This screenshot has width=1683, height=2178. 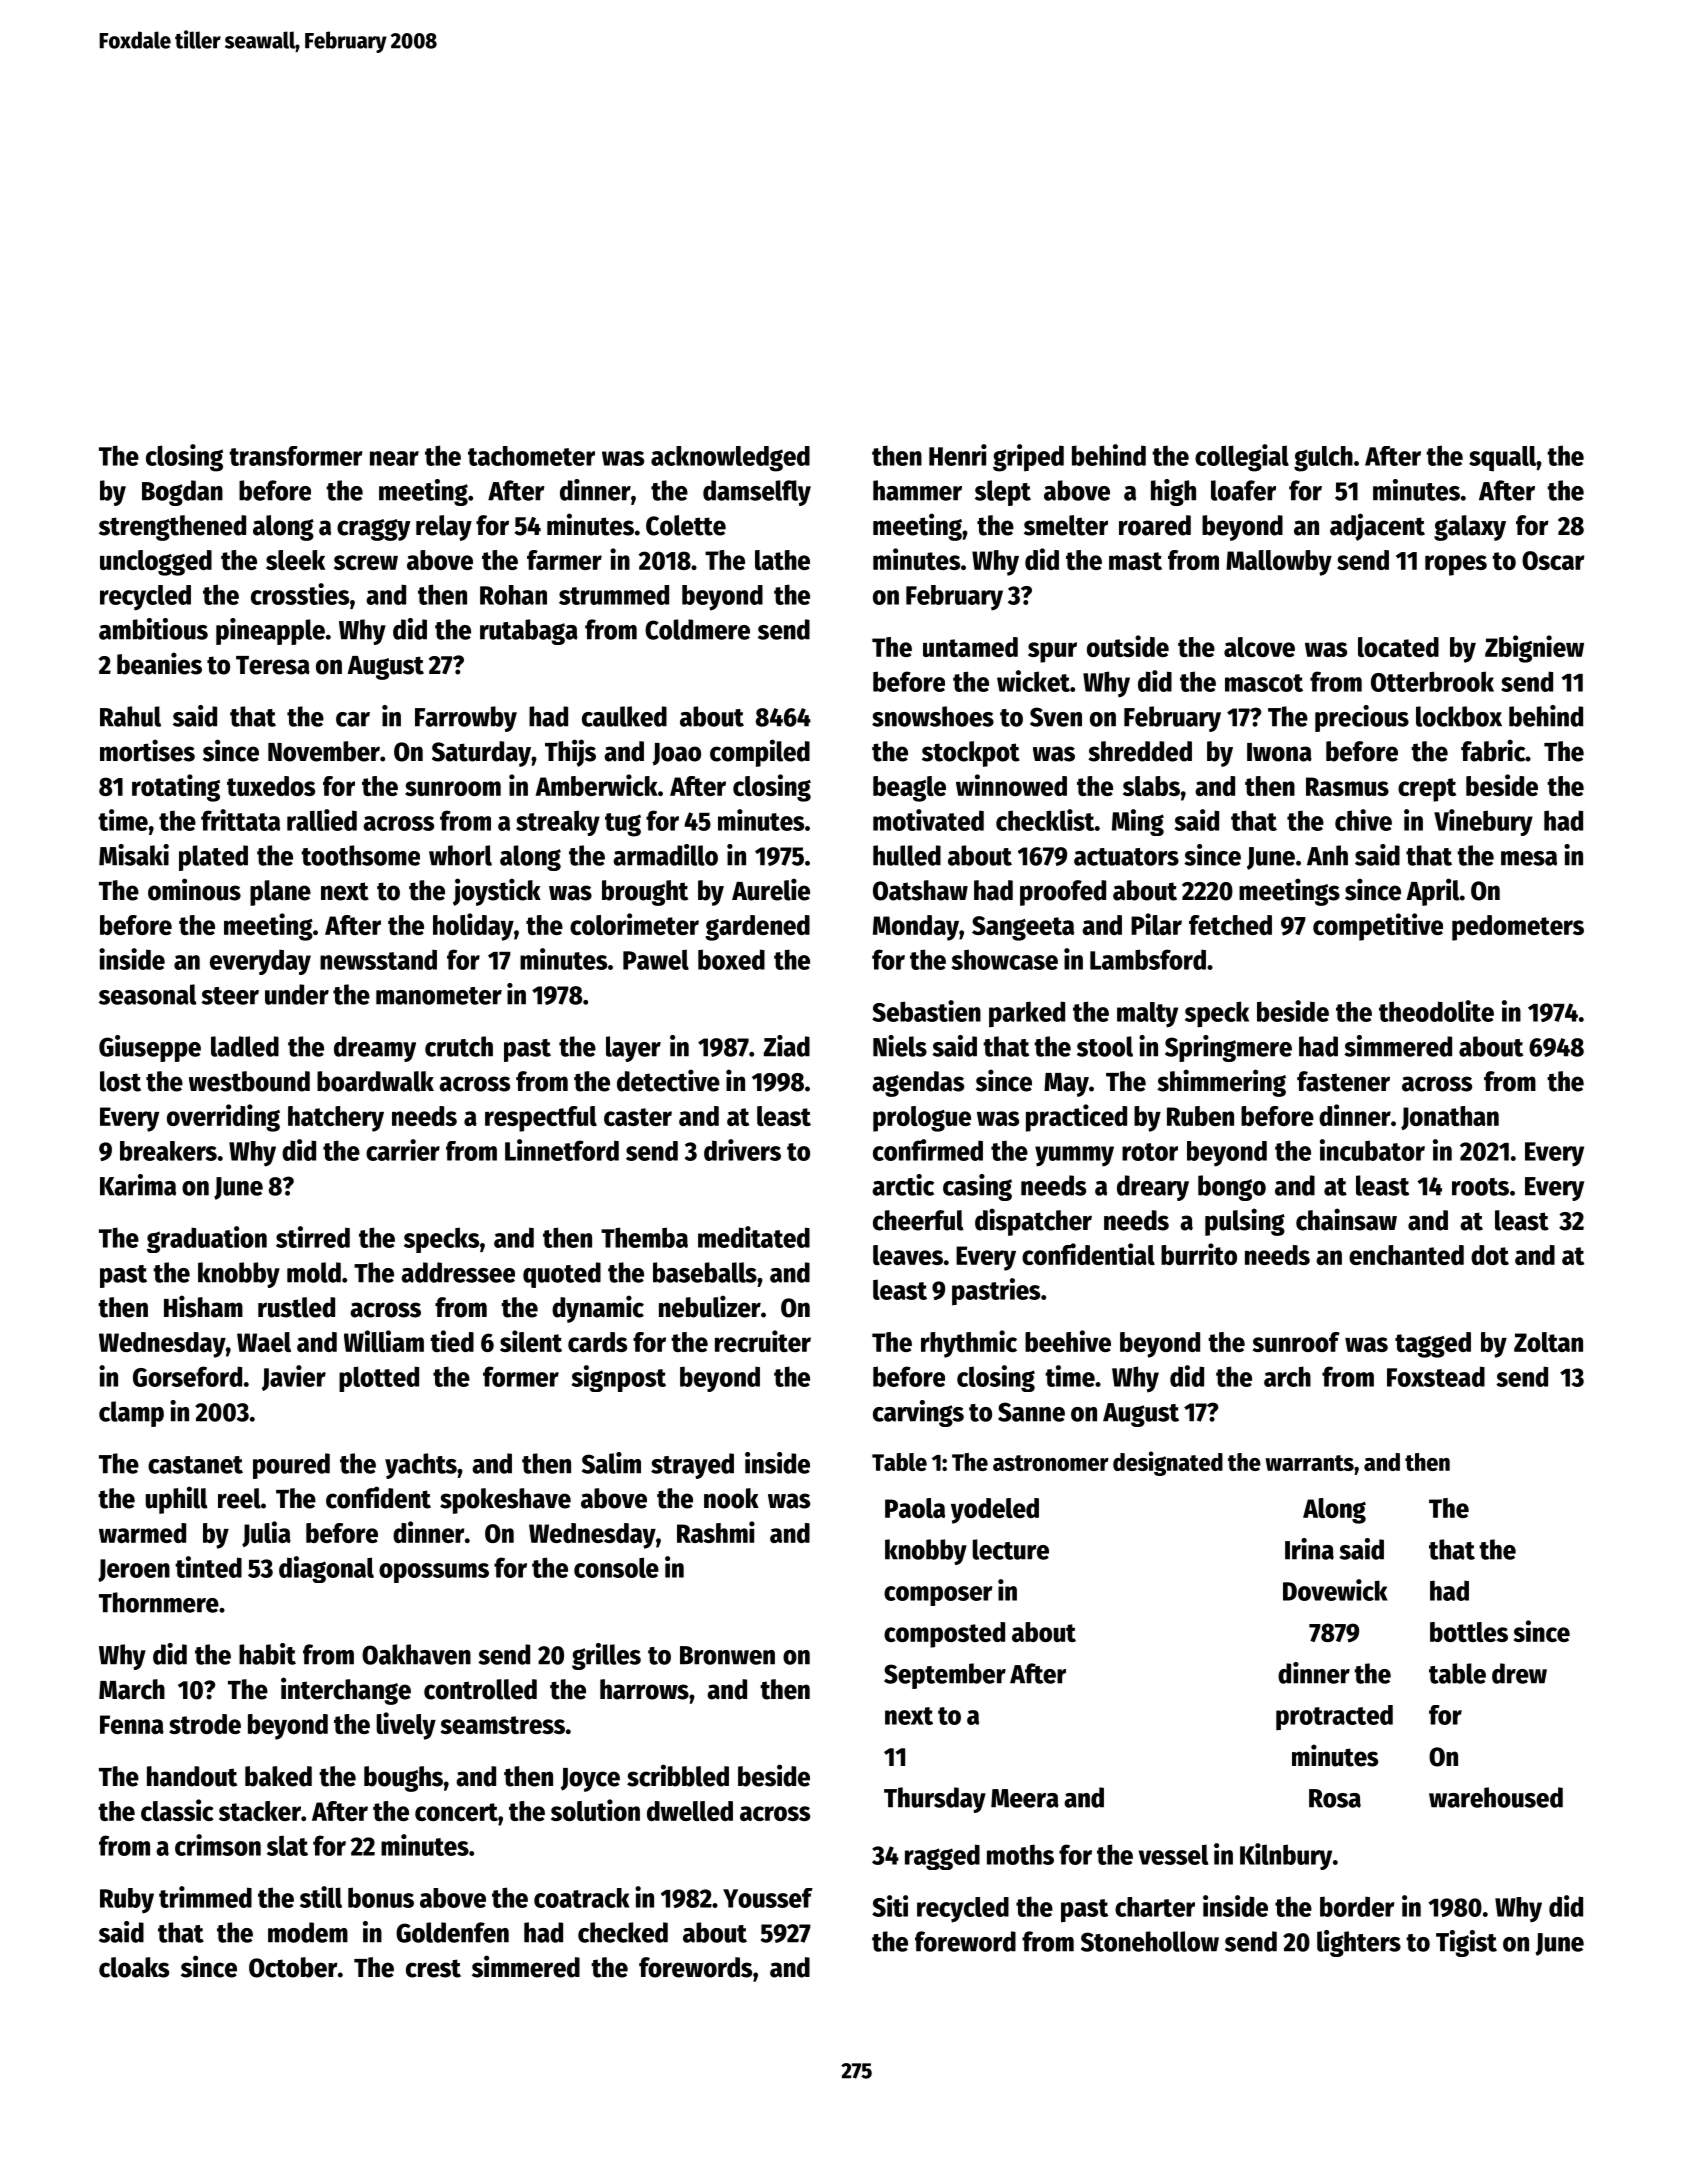 What do you see at coordinates (618, 1378) in the screenshot?
I see `signpost` at bounding box center [618, 1378].
